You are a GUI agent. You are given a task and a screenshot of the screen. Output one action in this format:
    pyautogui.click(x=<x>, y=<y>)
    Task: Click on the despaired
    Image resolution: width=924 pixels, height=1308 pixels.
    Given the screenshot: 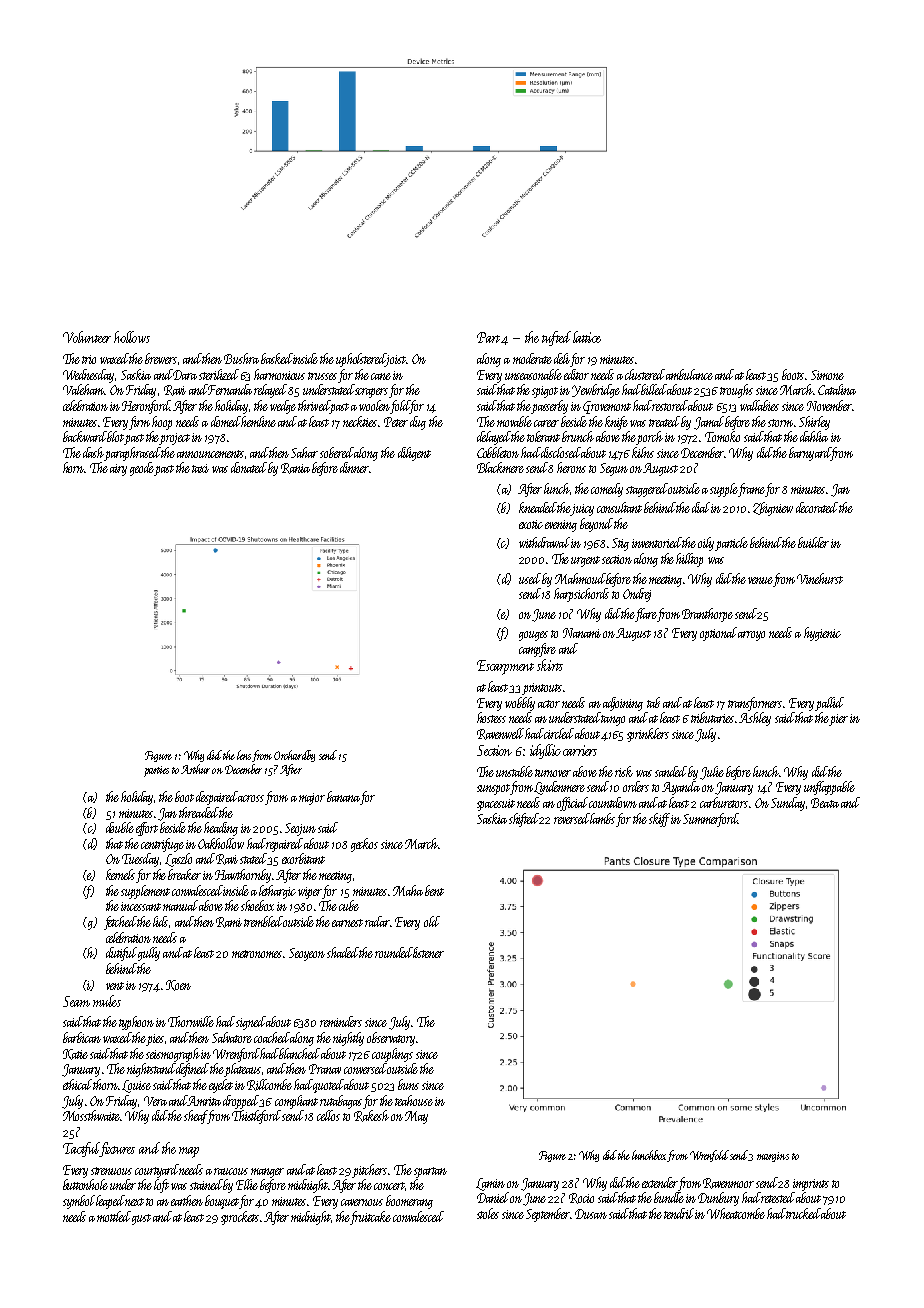 What is the action you would take?
    pyautogui.click(x=217, y=798)
